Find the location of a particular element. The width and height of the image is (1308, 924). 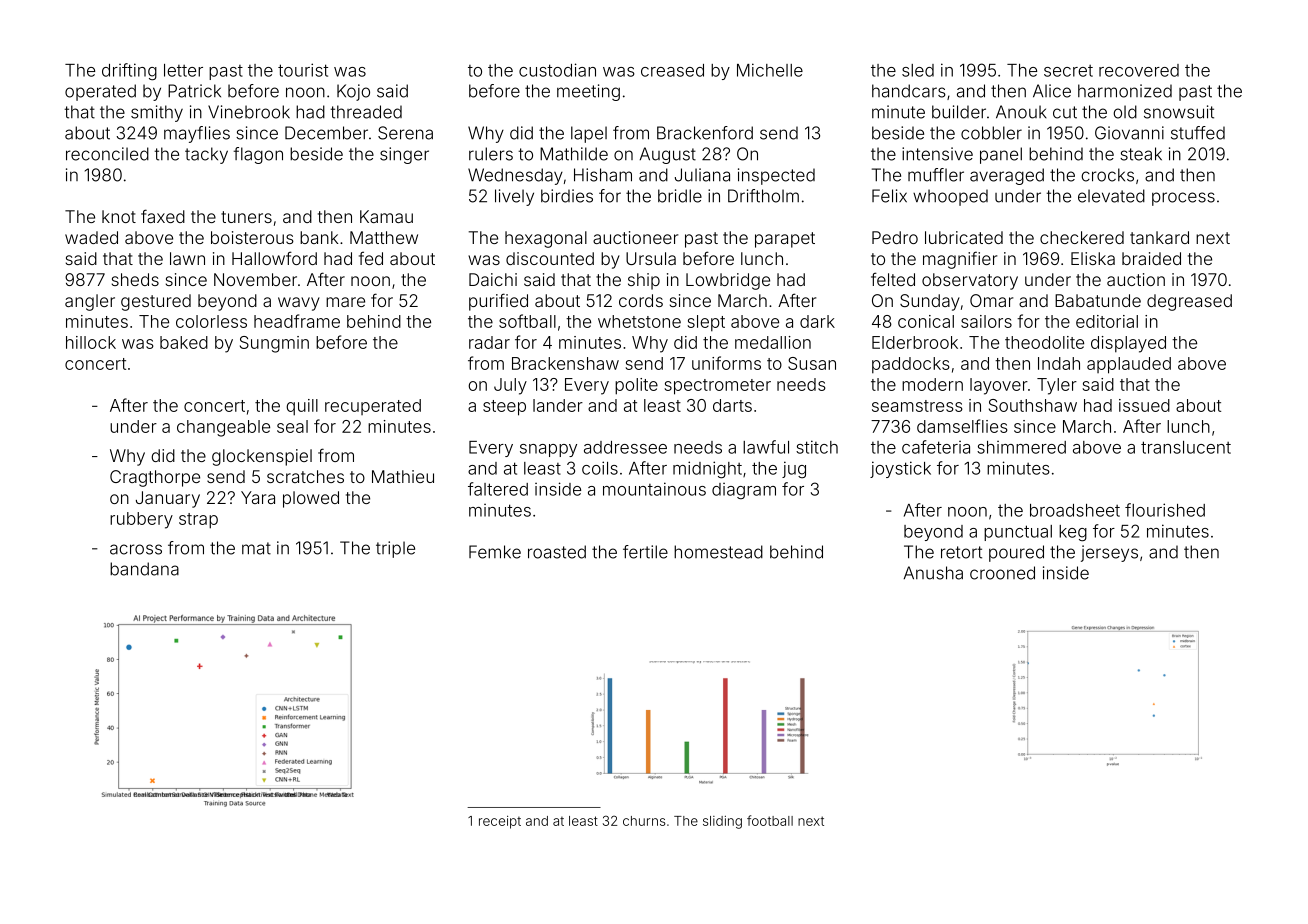

reconciled is located at coordinates (107, 154).
